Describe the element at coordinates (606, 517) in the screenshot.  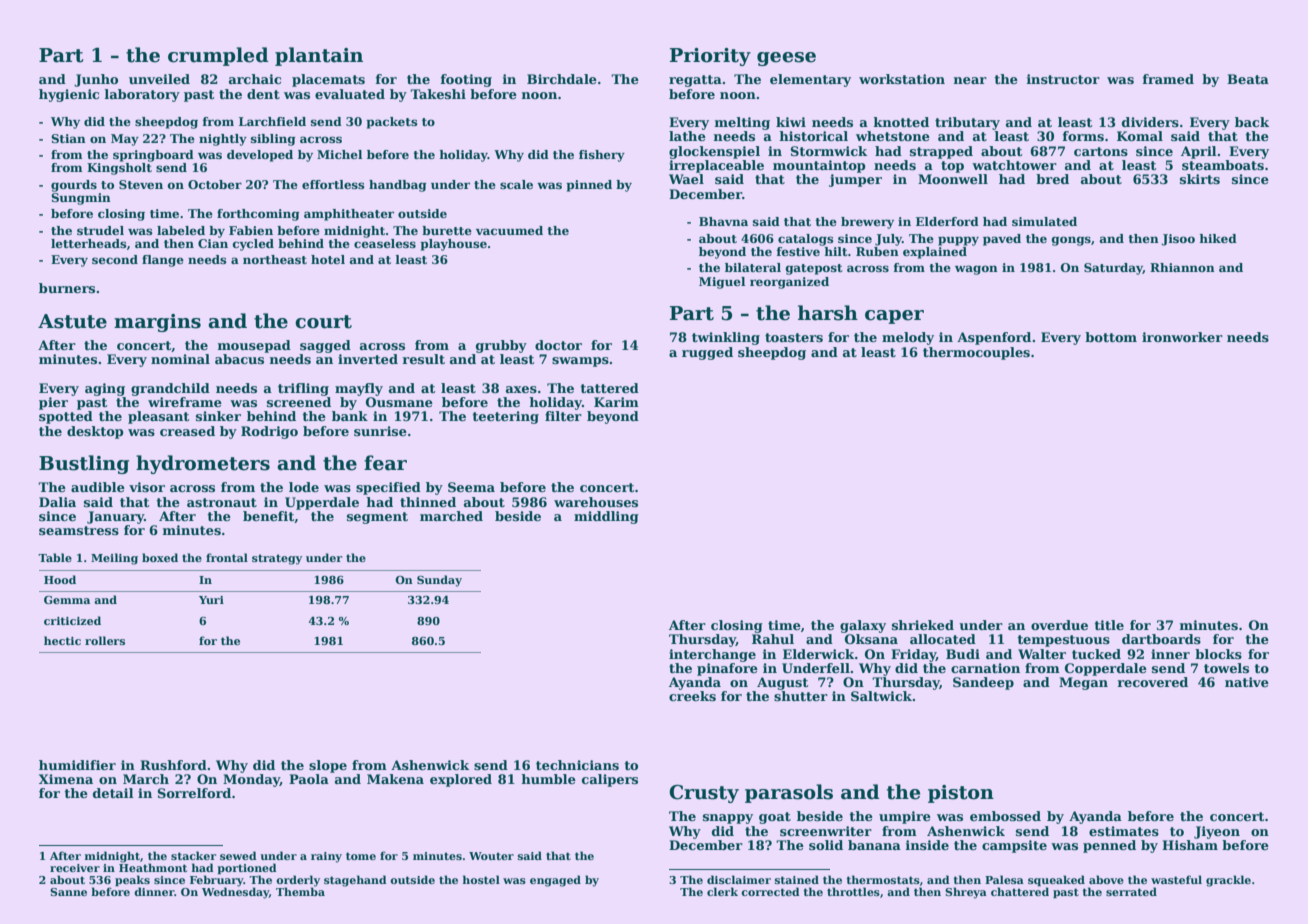
I see `middling` at that location.
